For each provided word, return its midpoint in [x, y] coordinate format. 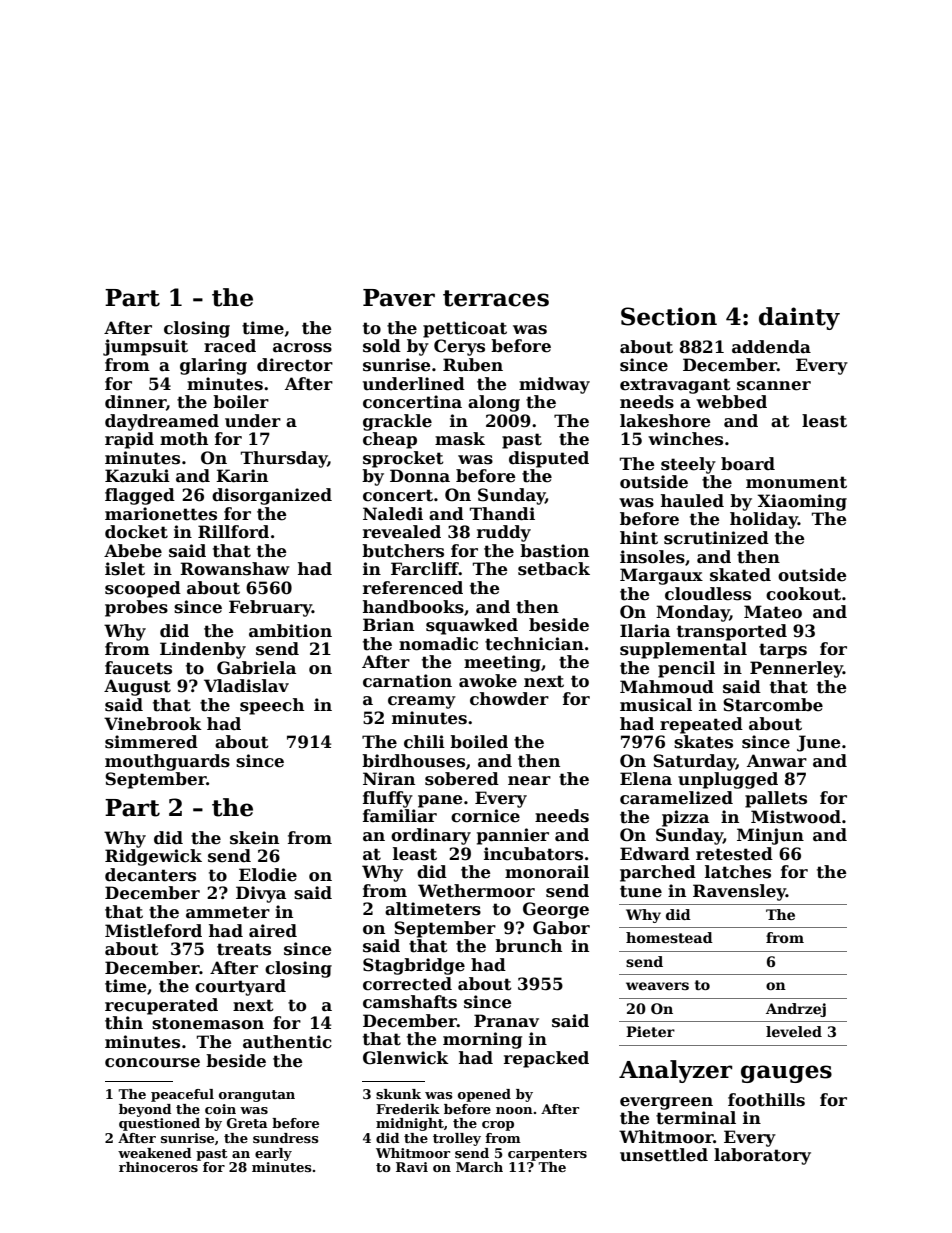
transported [732, 632]
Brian [388, 625]
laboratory [762, 1156]
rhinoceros [158, 1167]
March [479, 1167]
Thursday [284, 459]
